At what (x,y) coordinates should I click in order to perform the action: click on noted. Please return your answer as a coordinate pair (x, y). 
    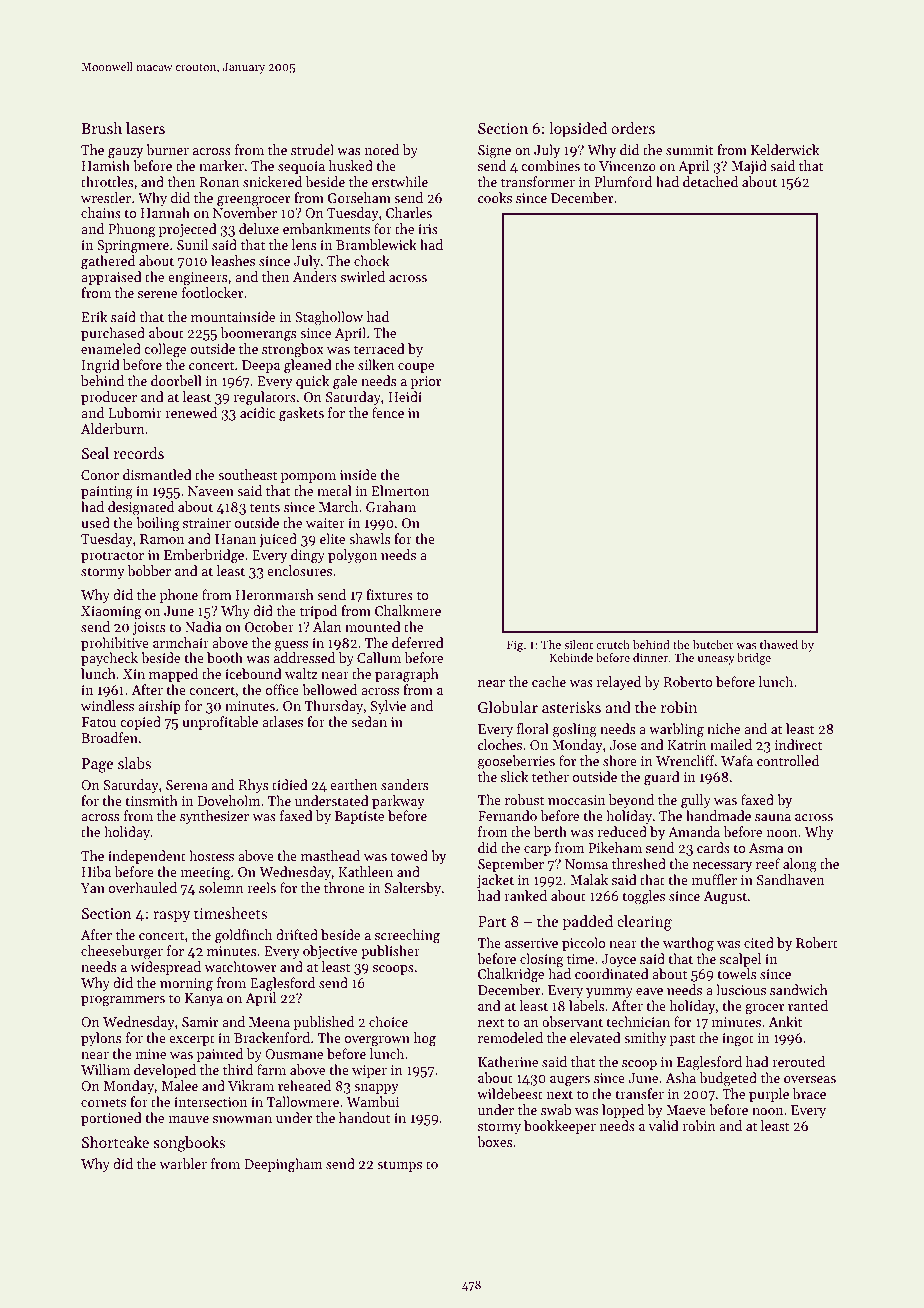
    Looking at the image, I should click on (382, 149).
